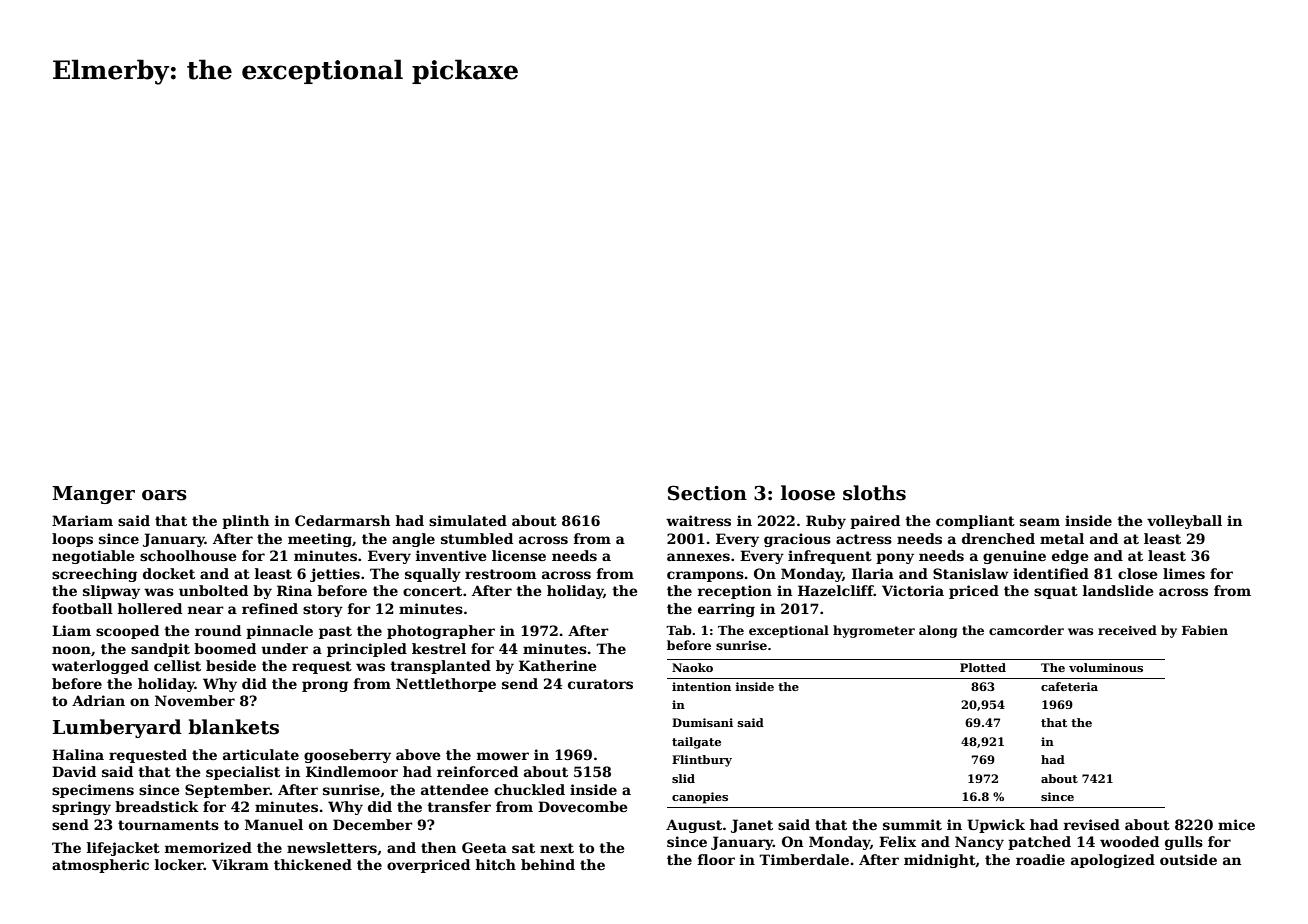 The image size is (1308, 924). Describe the element at coordinates (701, 686) in the screenshot. I see `intention` at that location.
